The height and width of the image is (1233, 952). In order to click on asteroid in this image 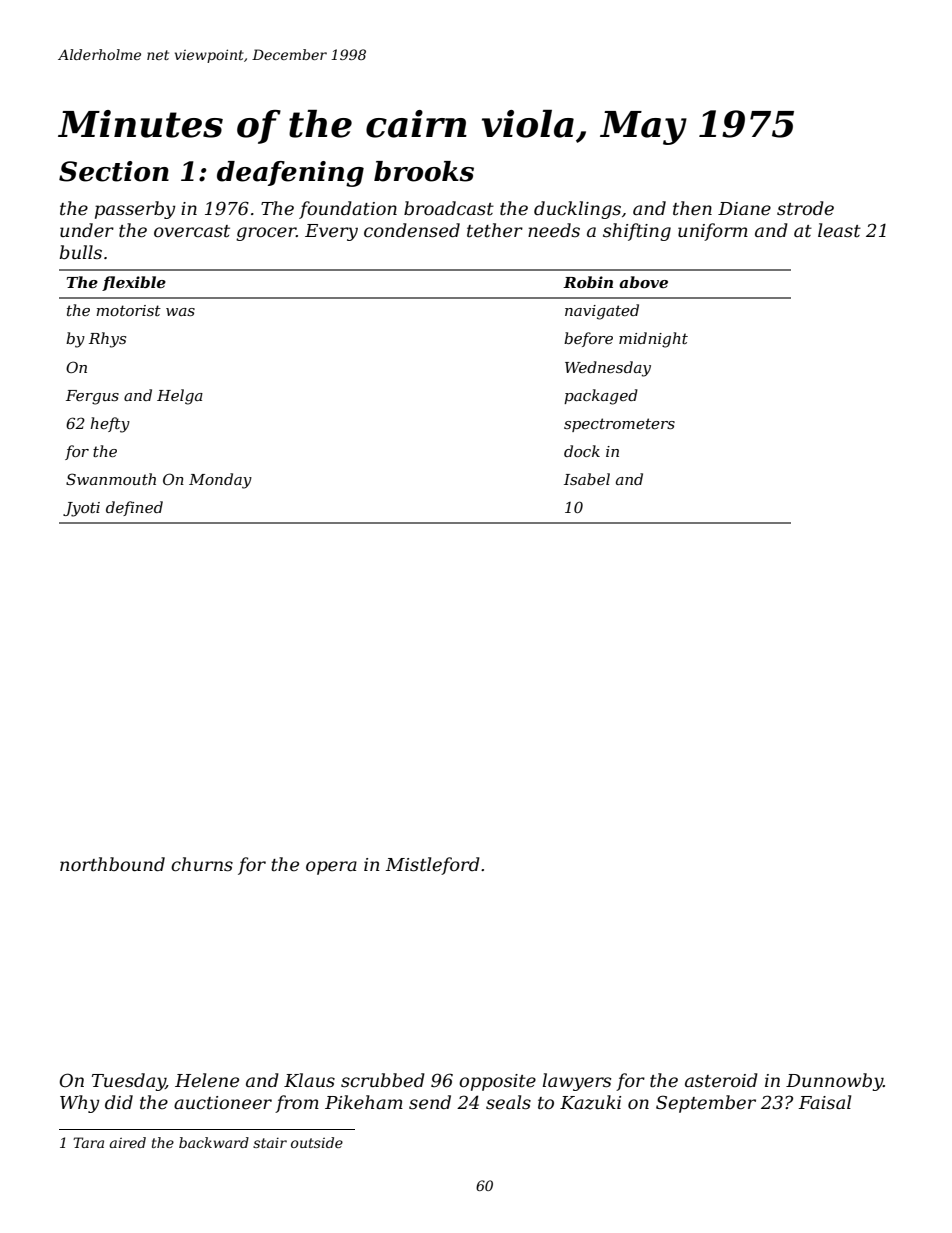, I will do `click(721, 1080)`.
